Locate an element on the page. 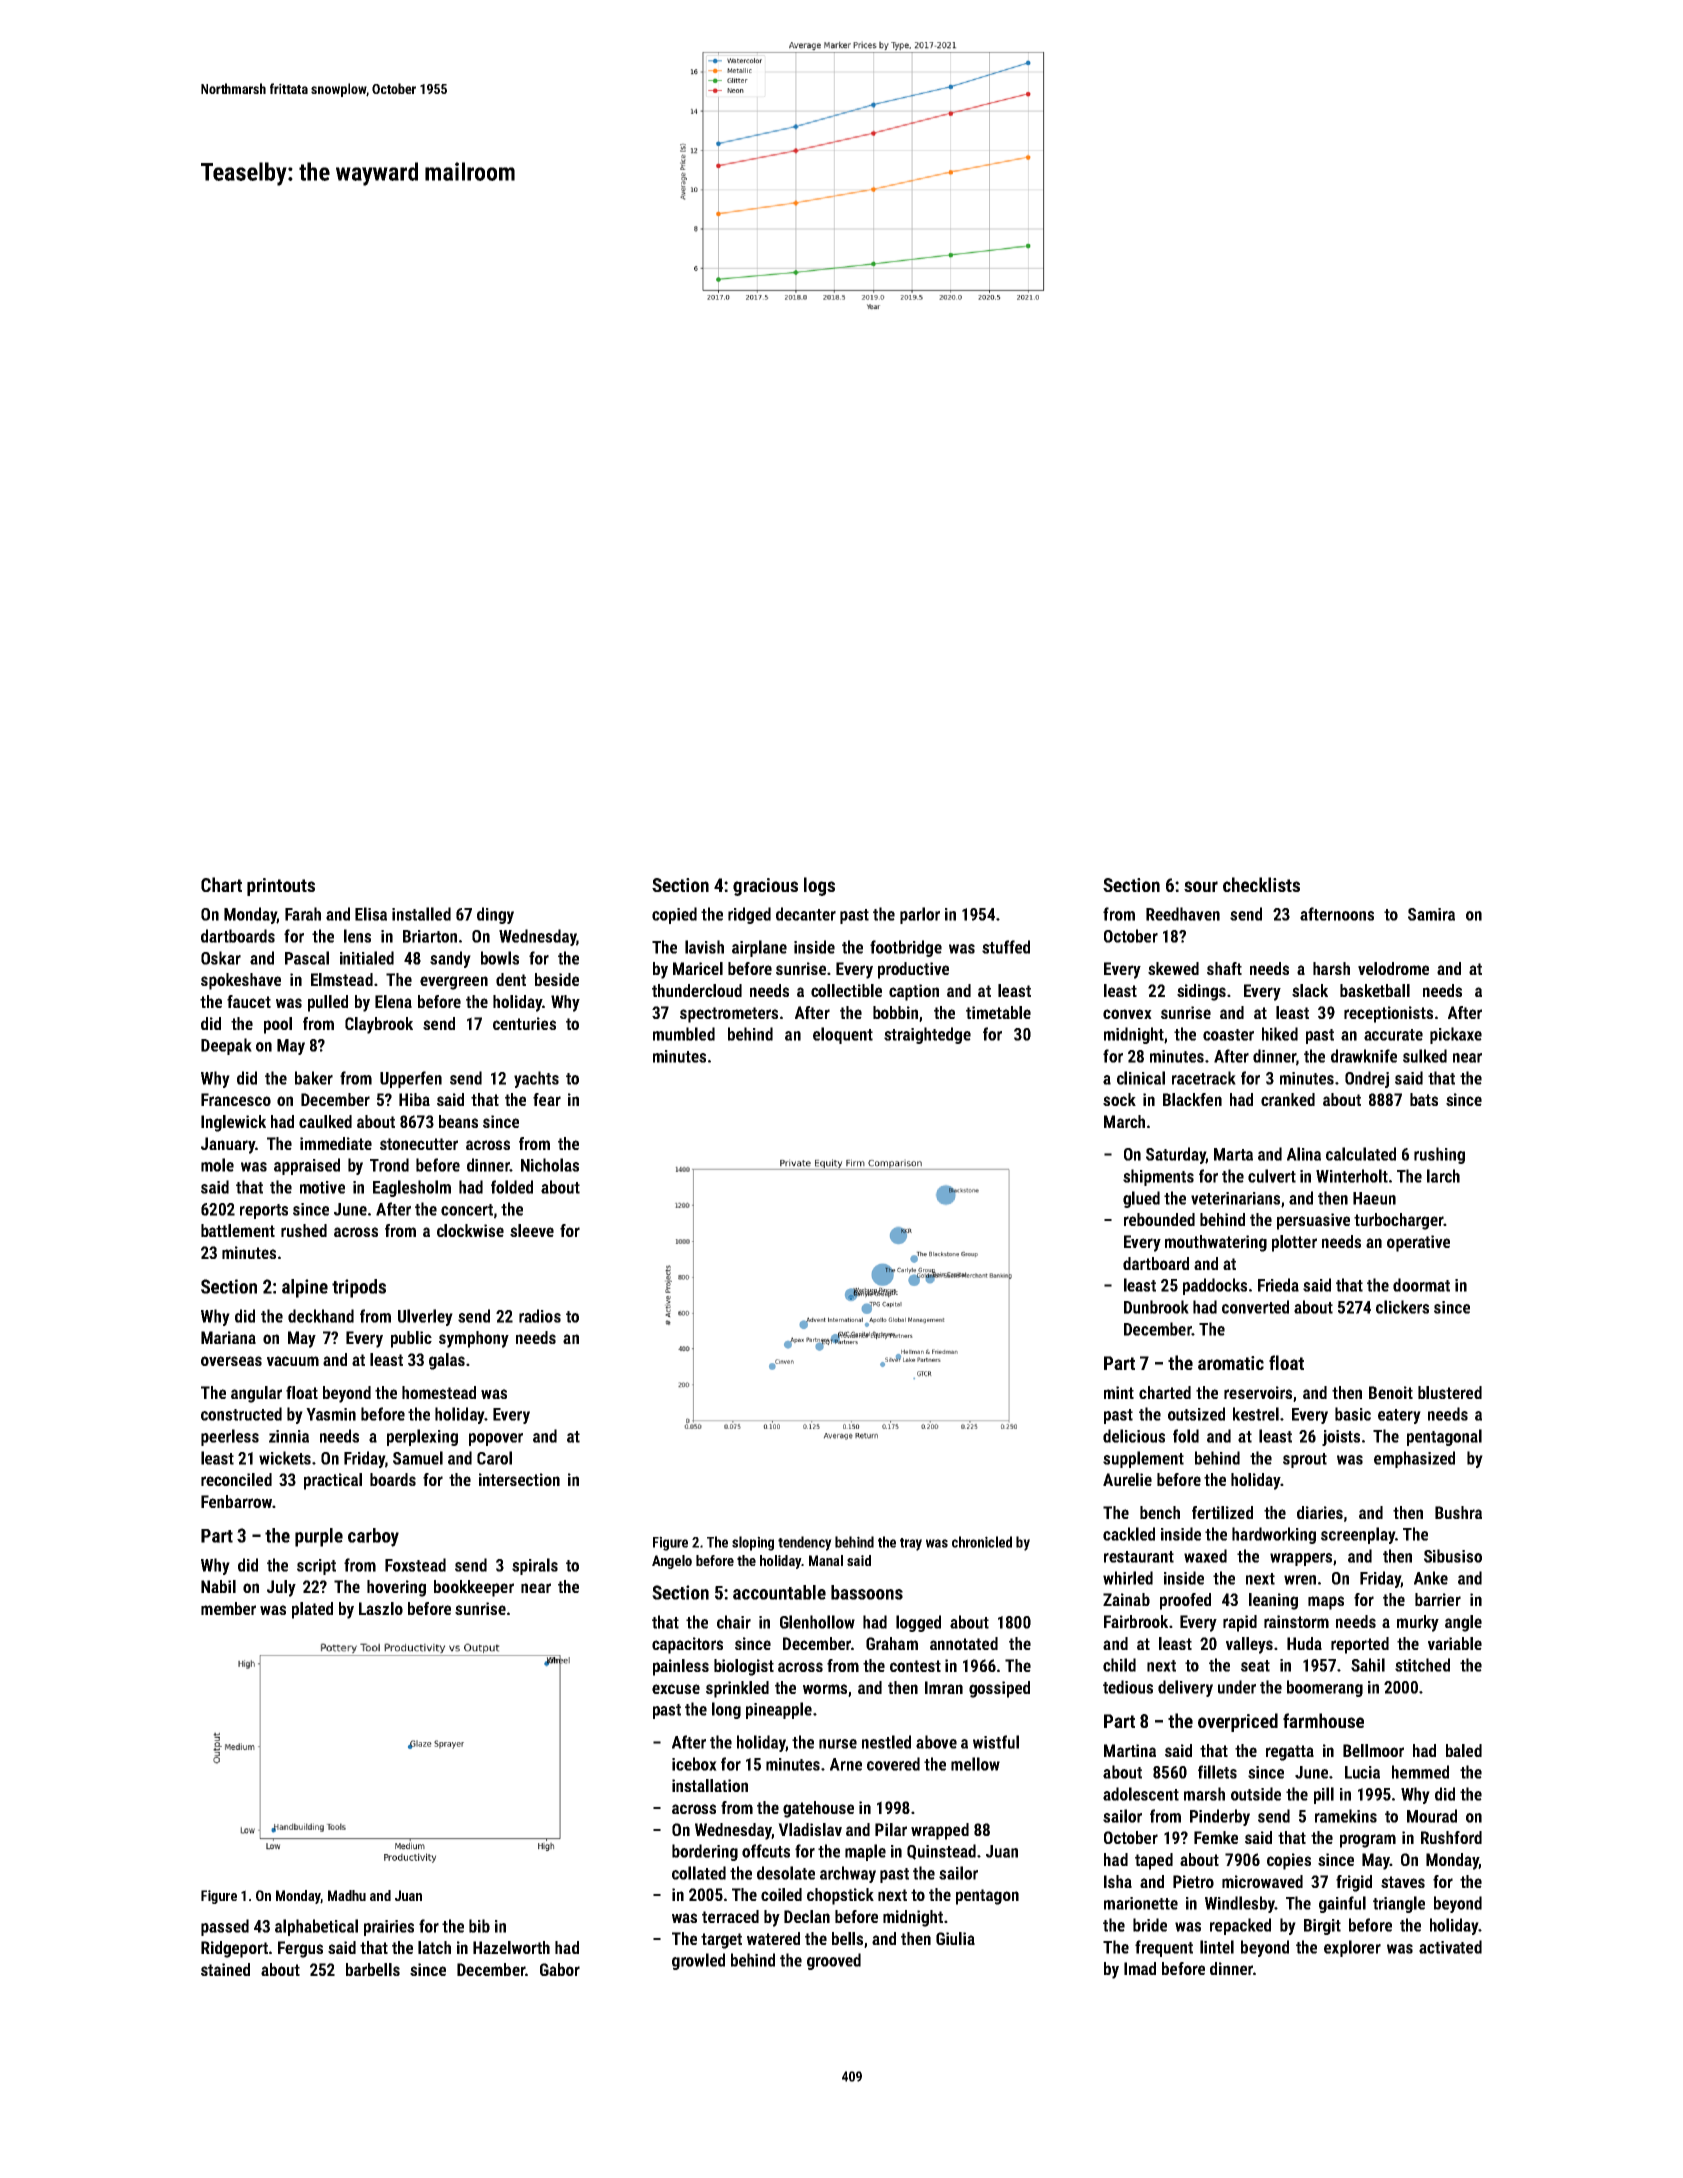 The image size is (1683, 2178). Laszlo is located at coordinates (381, 1608).
